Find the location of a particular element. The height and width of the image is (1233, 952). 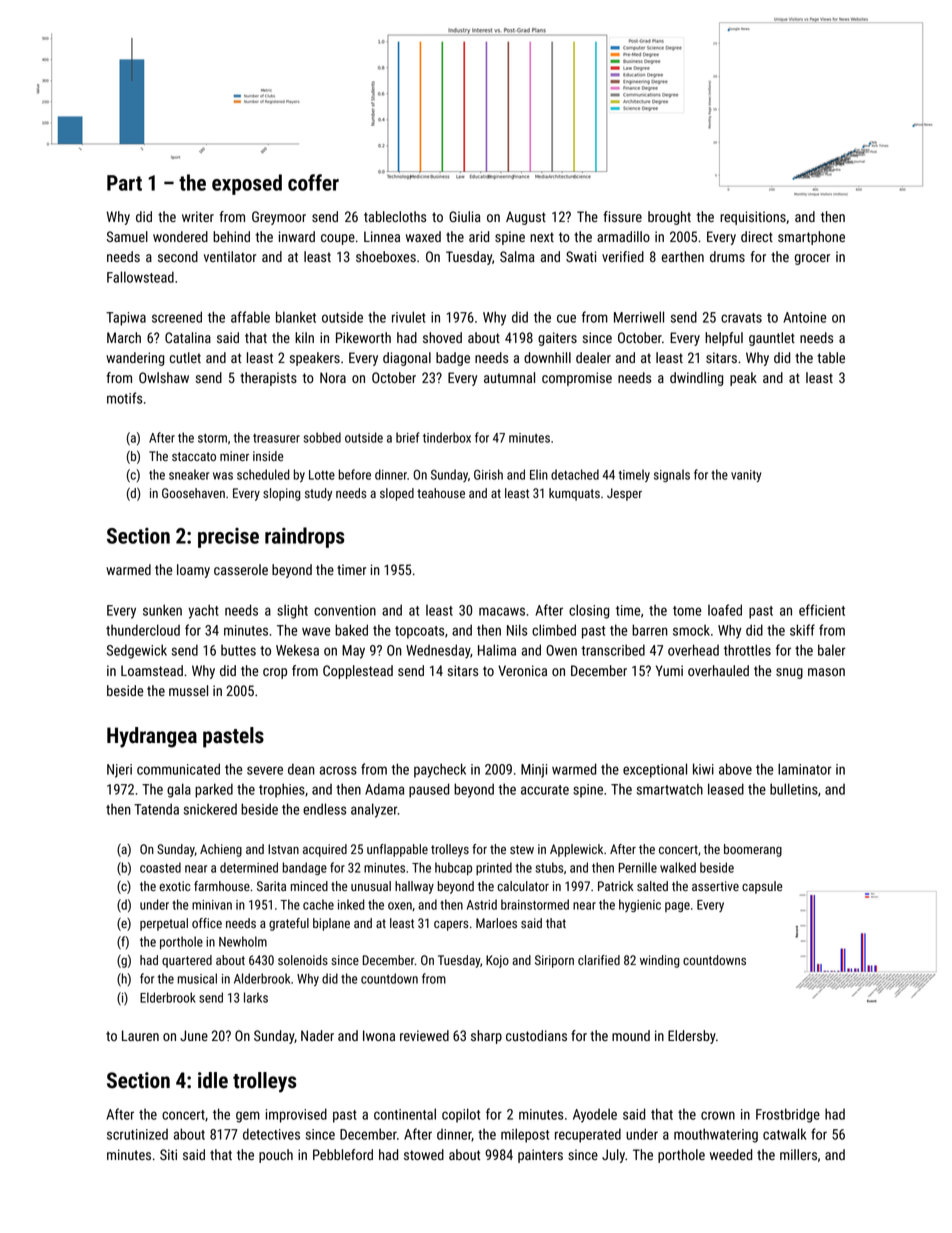

sneaker is located at coordinates (189, 474).
